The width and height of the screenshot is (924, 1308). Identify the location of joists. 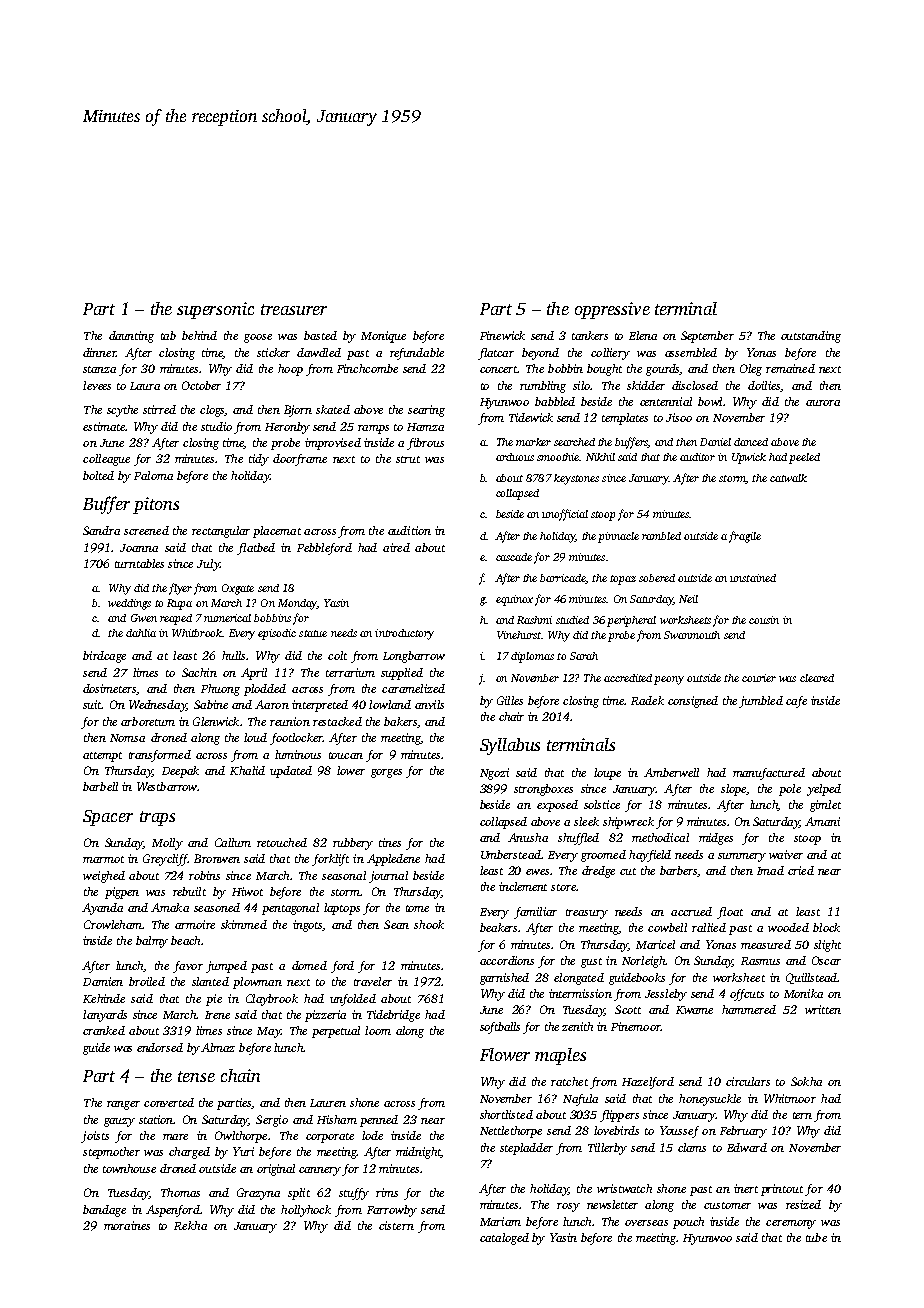
(95, 1137).
